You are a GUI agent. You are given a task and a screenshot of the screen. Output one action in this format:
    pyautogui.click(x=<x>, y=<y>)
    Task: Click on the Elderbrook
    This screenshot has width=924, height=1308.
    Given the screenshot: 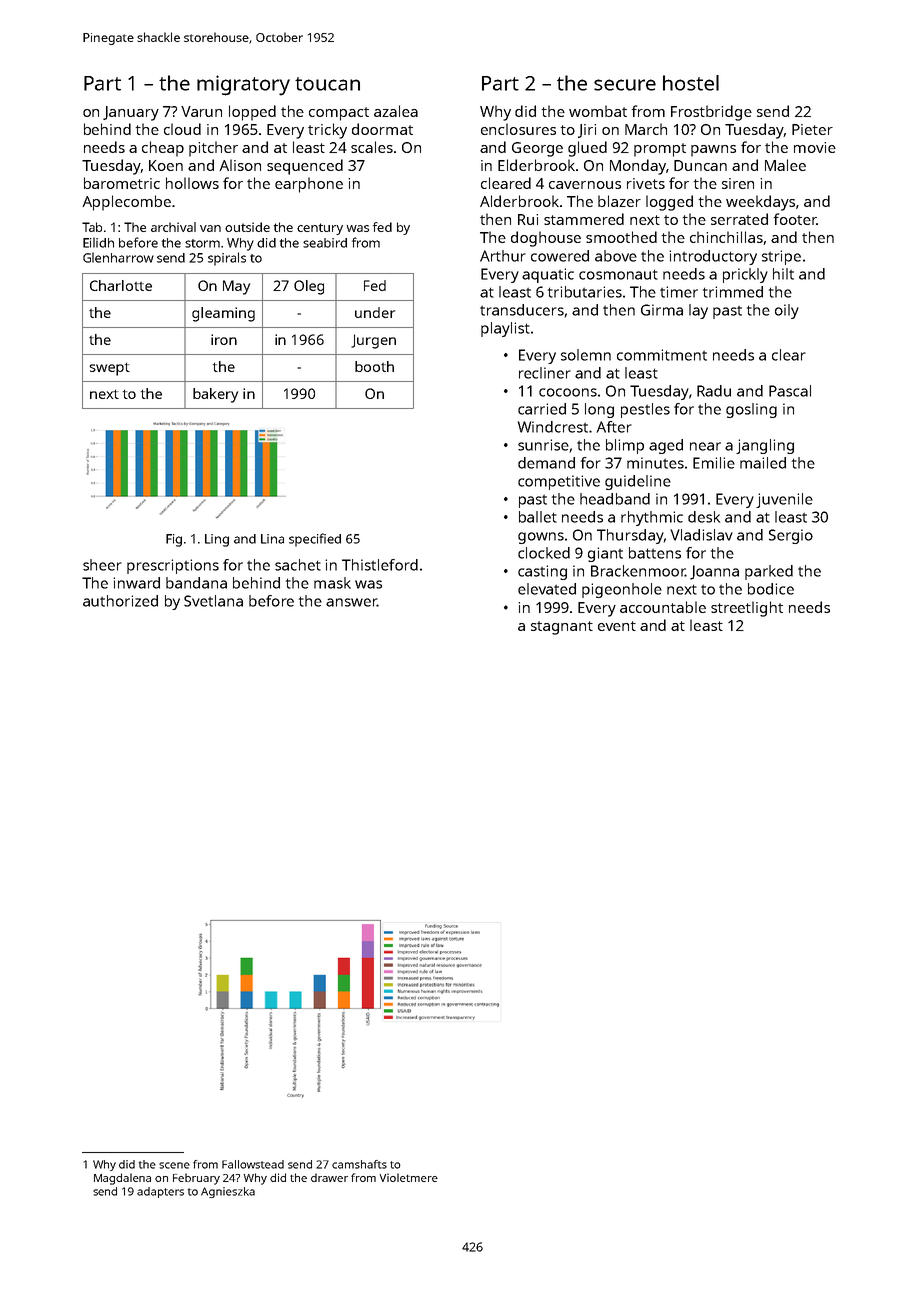 What is the action you would take?
    pyautogui.click(x=536, y=165)
